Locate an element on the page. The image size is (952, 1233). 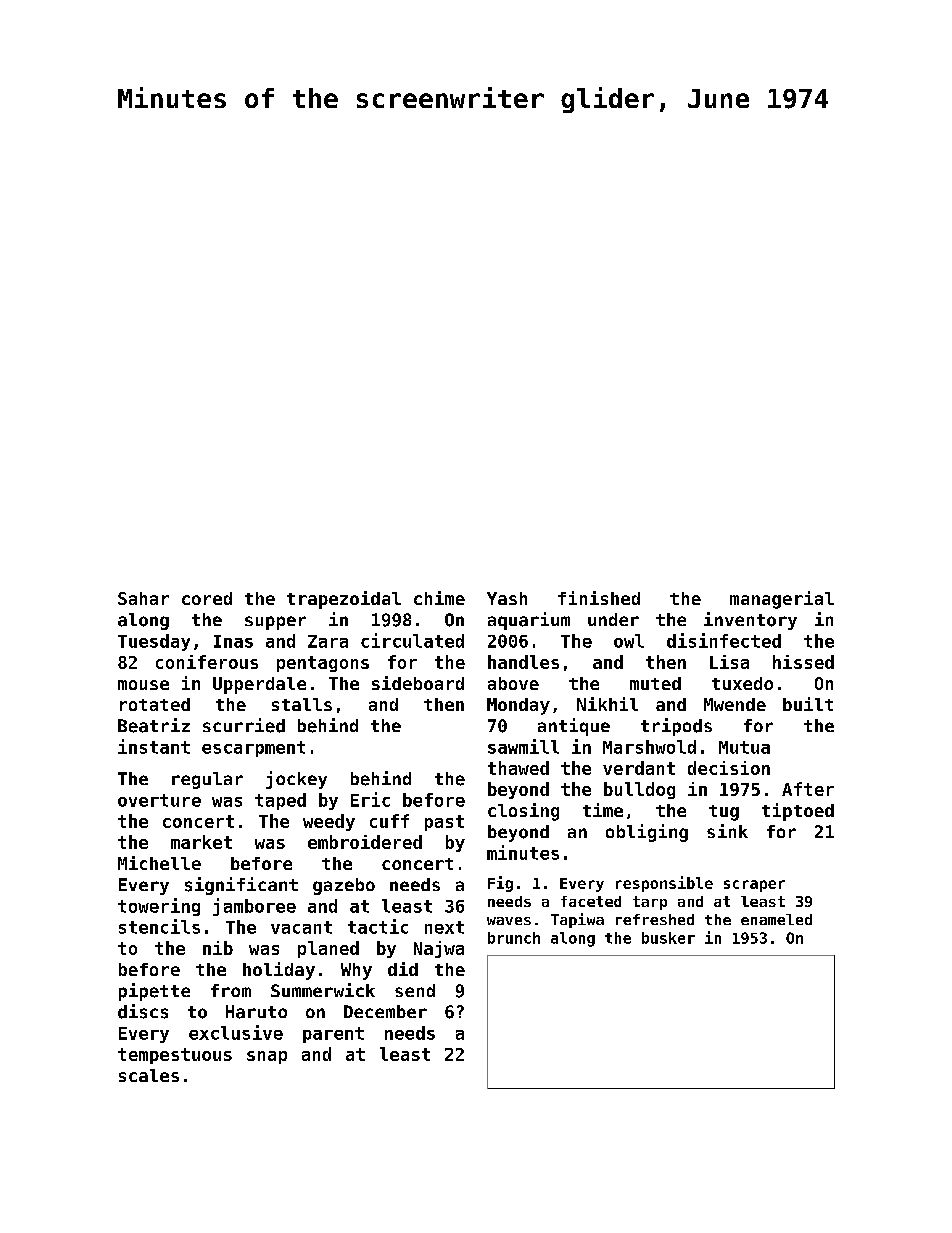
scales is located at coordinates (149, 1075).
